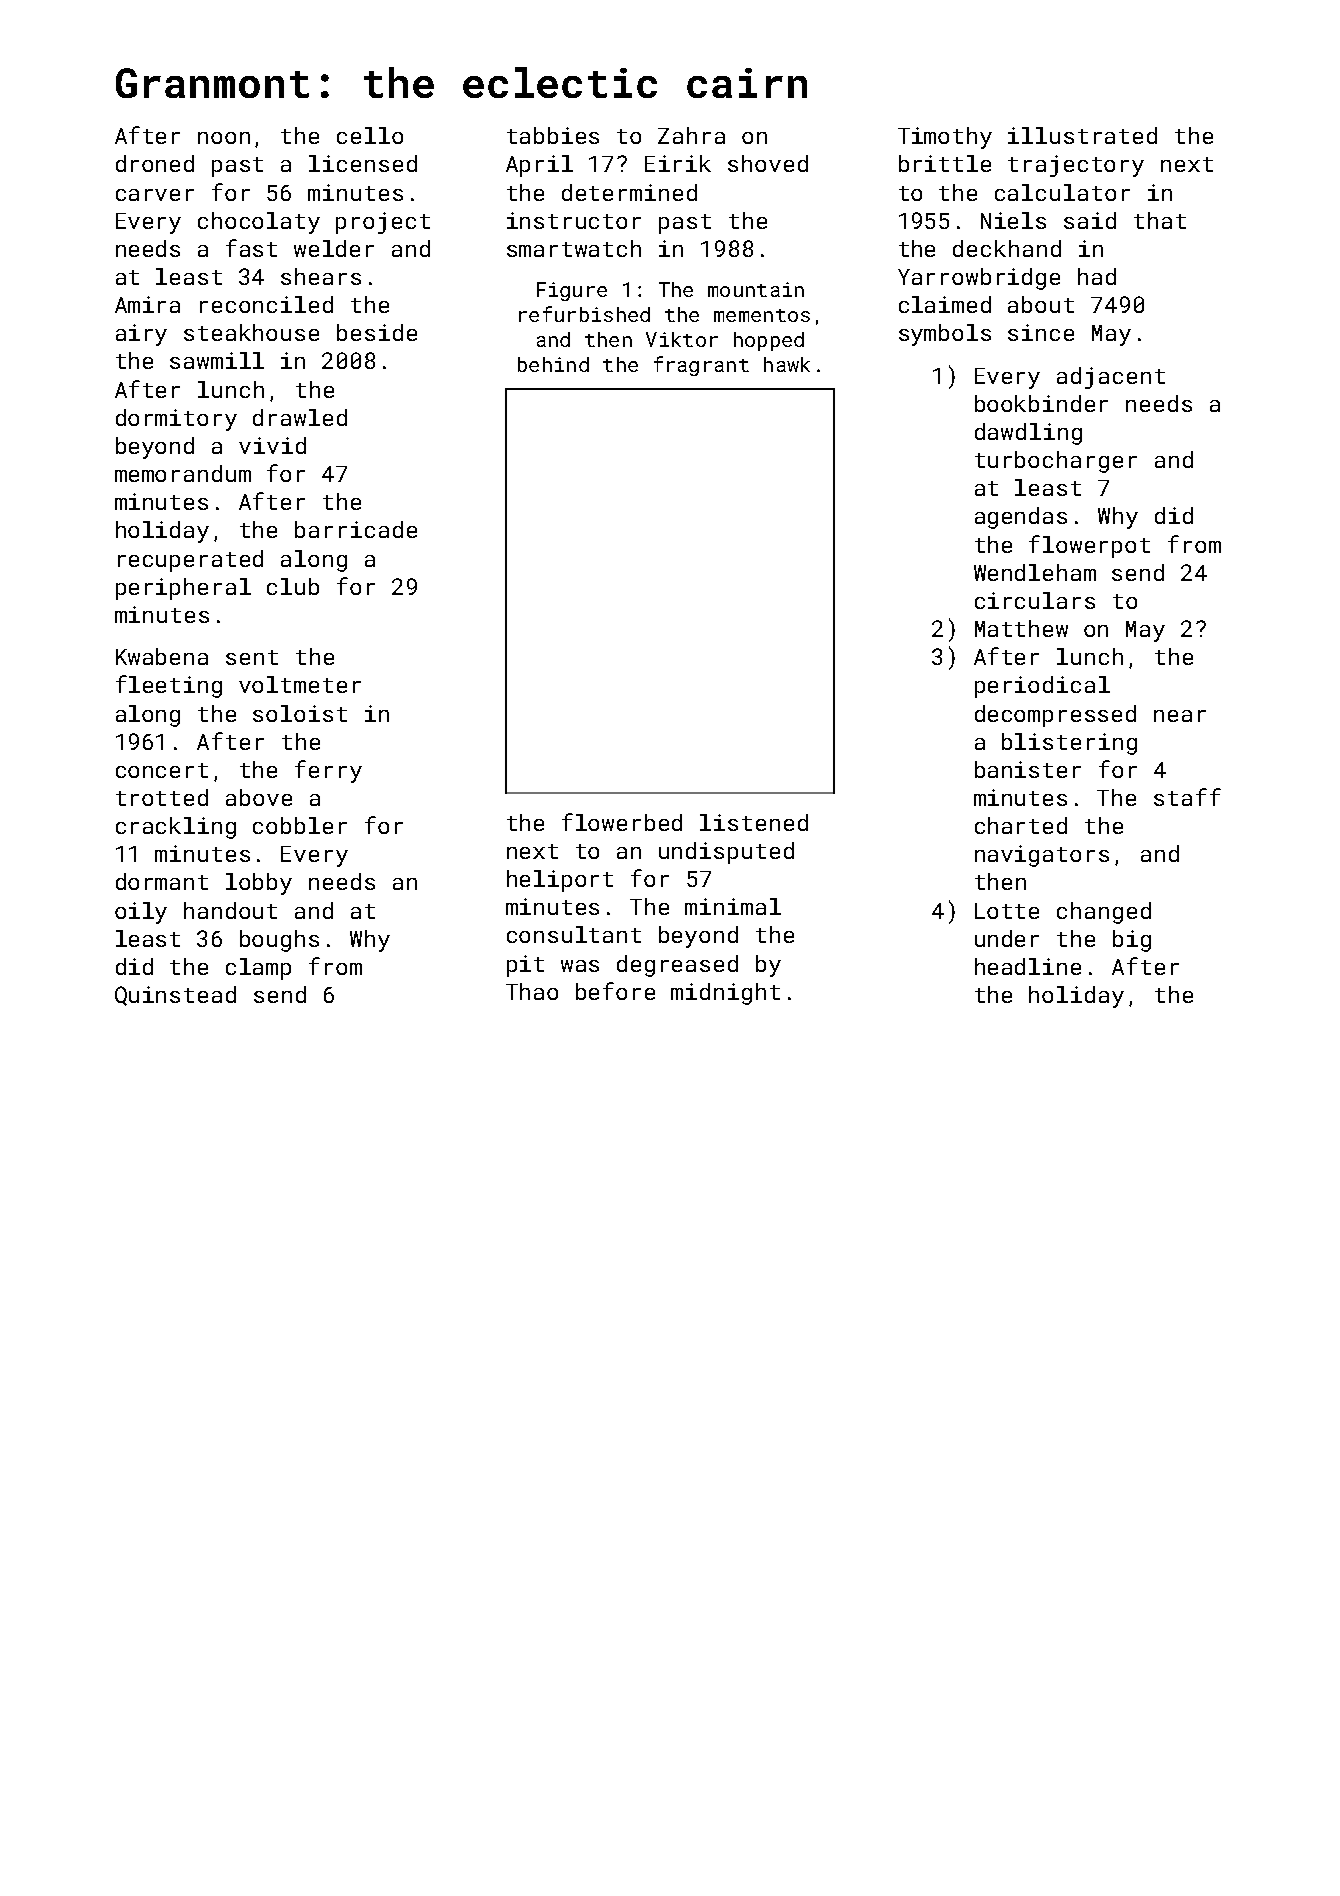  What do you see at coordinates (1069, 744) in the screenshot?
I see `blistering` at bounding box center [1069, 744].
